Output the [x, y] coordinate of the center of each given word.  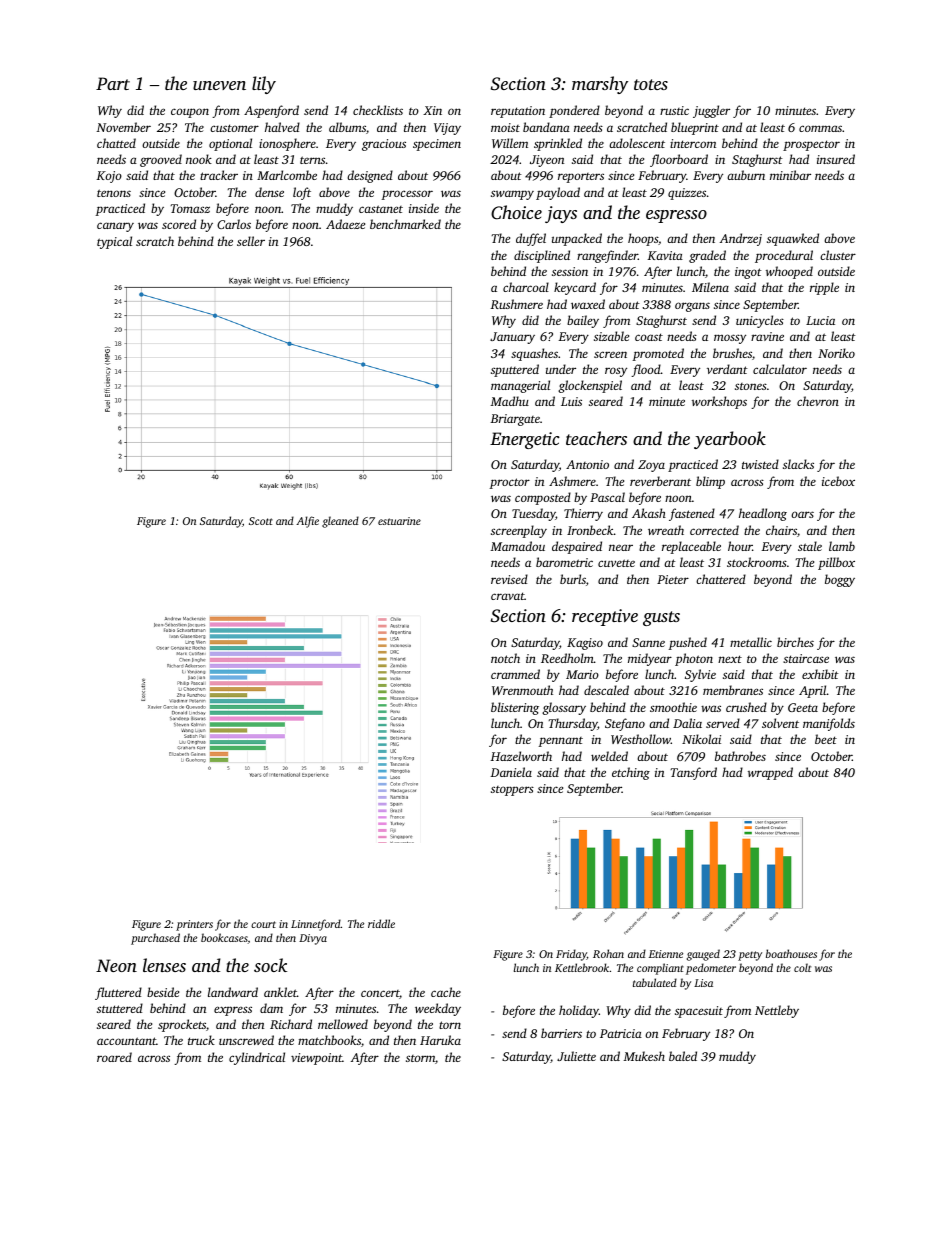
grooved [161, 160]
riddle [381, 923]
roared [114, 1057]
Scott [261, 521]
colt [802, 967]
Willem [510, 143]
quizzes [687, 194]
